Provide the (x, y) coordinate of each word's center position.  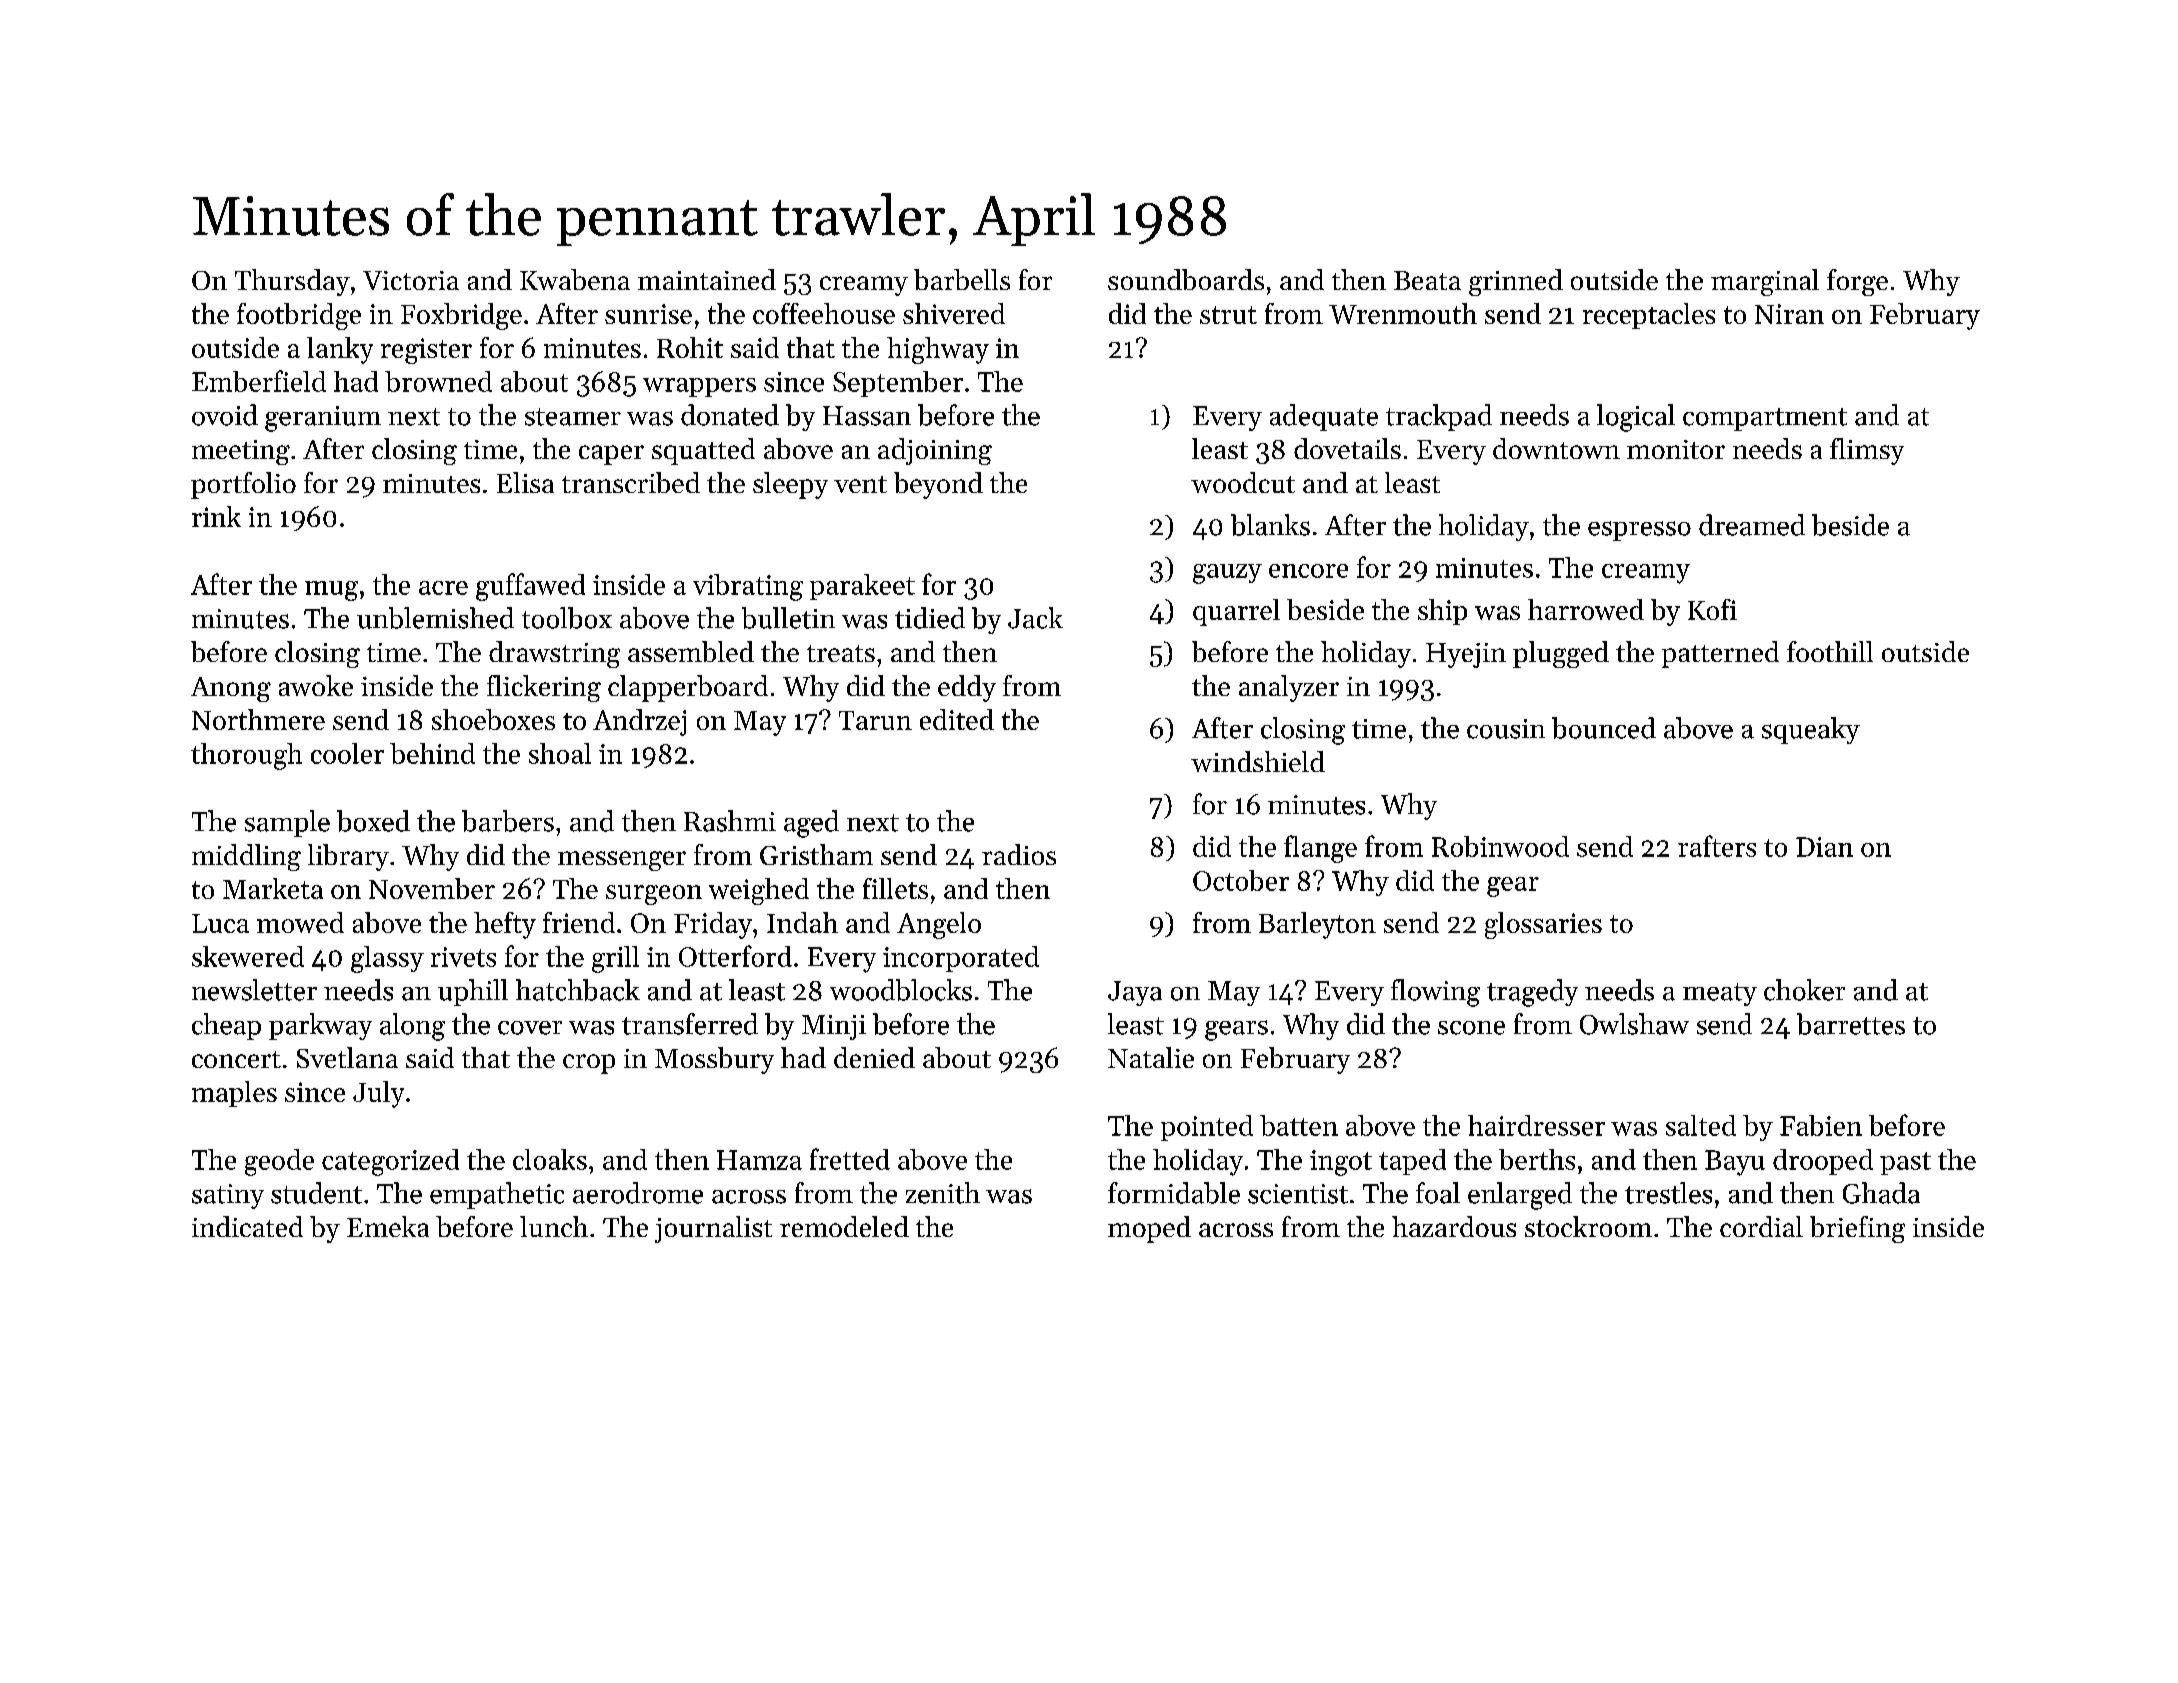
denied (874, 1057)
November (432, 888)
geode (279, 1162)
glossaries (1543, 925)
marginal (1765, 282)
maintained (707, 279)
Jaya (1135, 993)
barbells (962, 279)
